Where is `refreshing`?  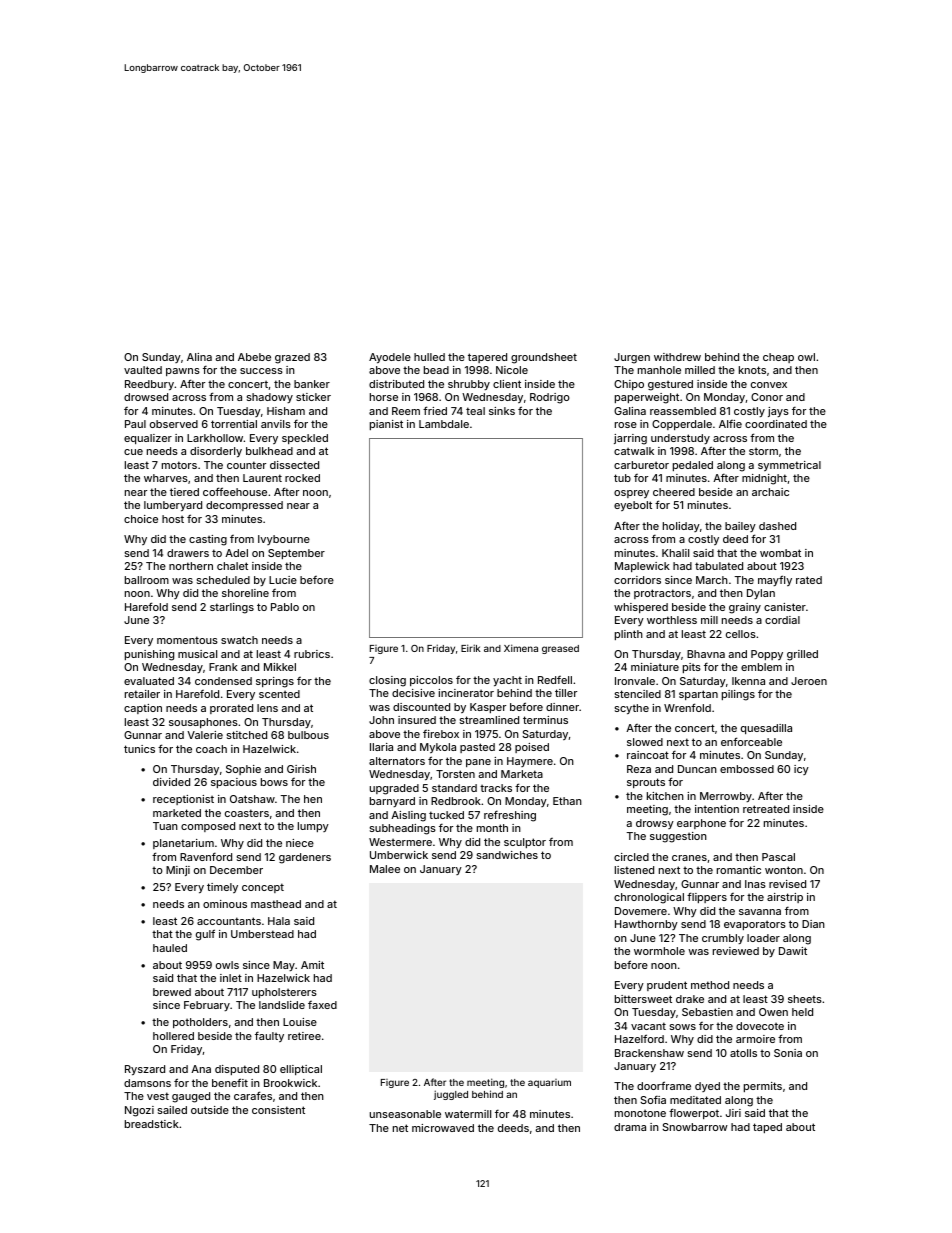 refreshing is located at coordinates (510, 816).
